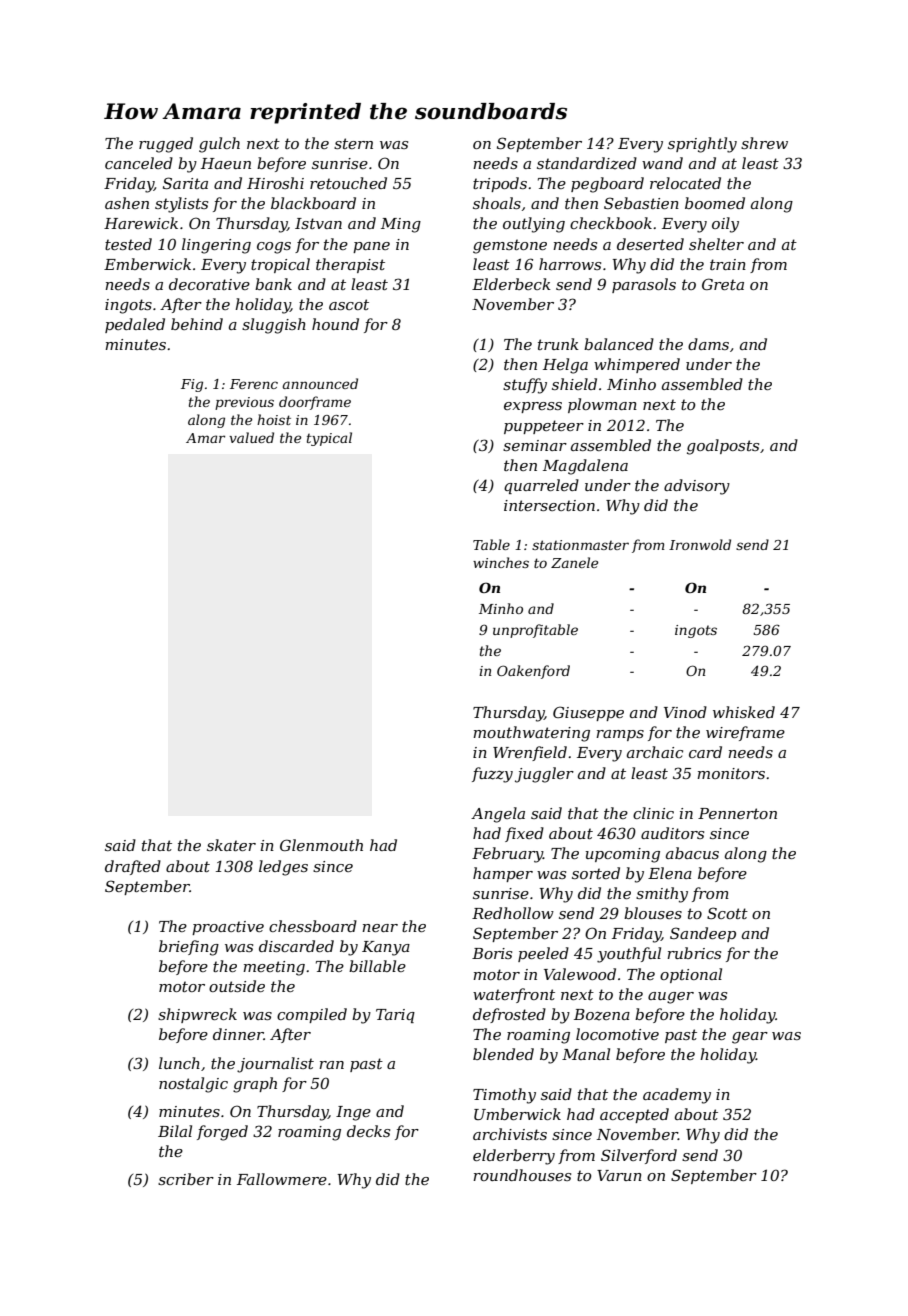 This screenshot has width=908, height=1316. Describe the element at coordinates (504, 1096) in the screenshot. I see `Timothy` at that location.
